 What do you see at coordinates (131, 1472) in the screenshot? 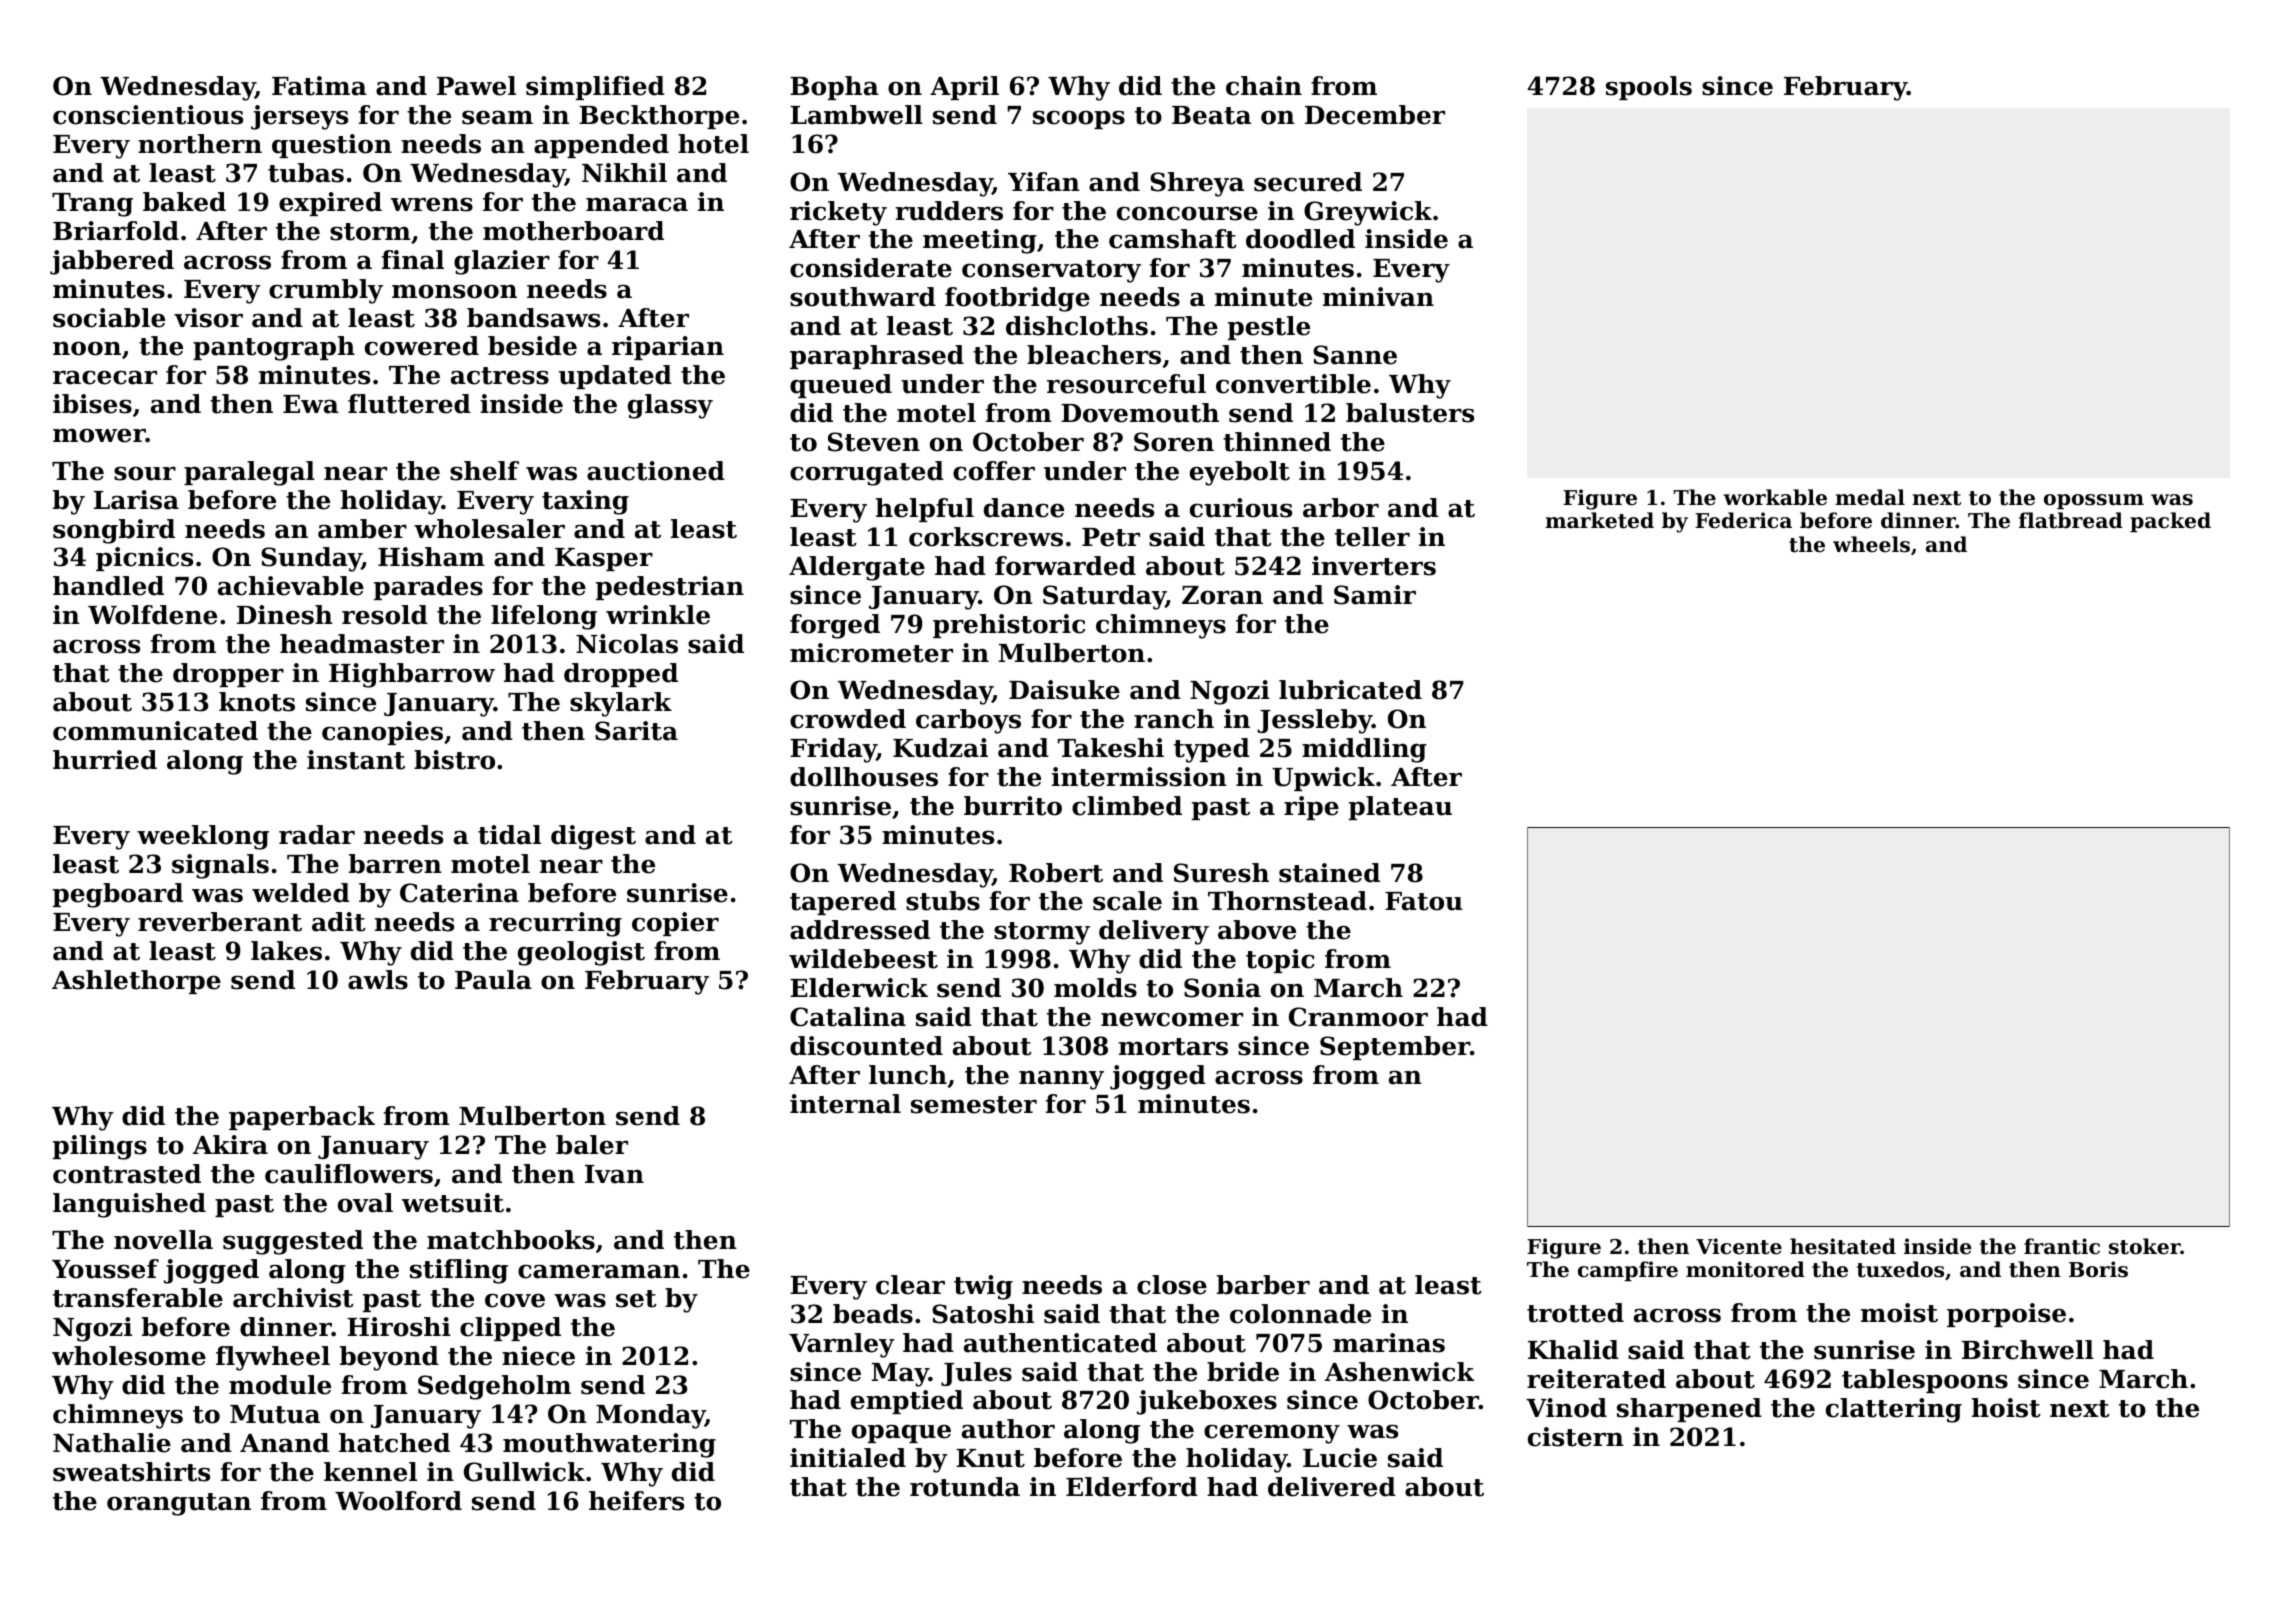
I see `sweatshirts` at bounding box center [131, 1472].
